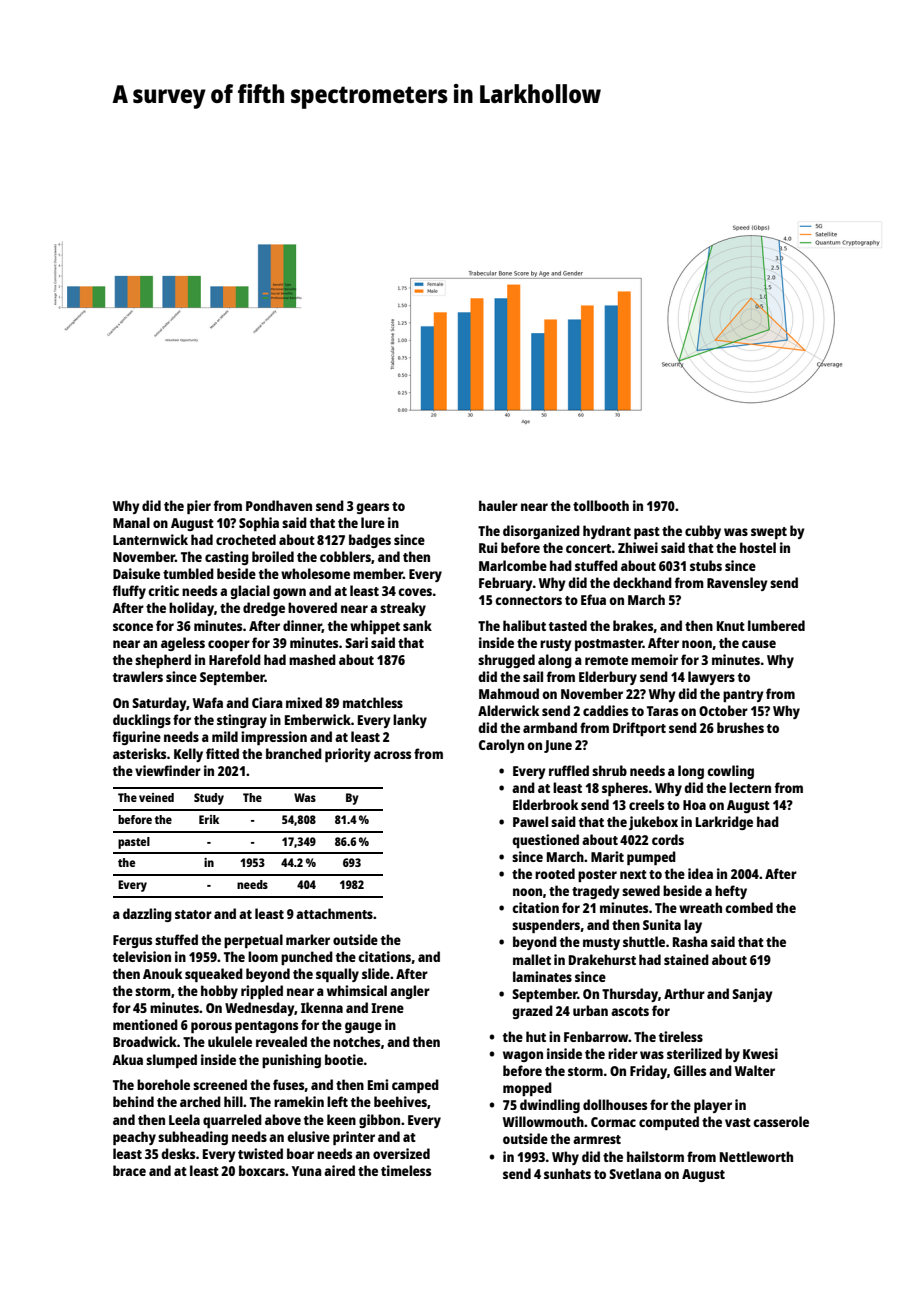 The height and width of the document is (1308, 924). Describe the element at coordinates (191, 609) in the document. I see `holiday` at that location.
